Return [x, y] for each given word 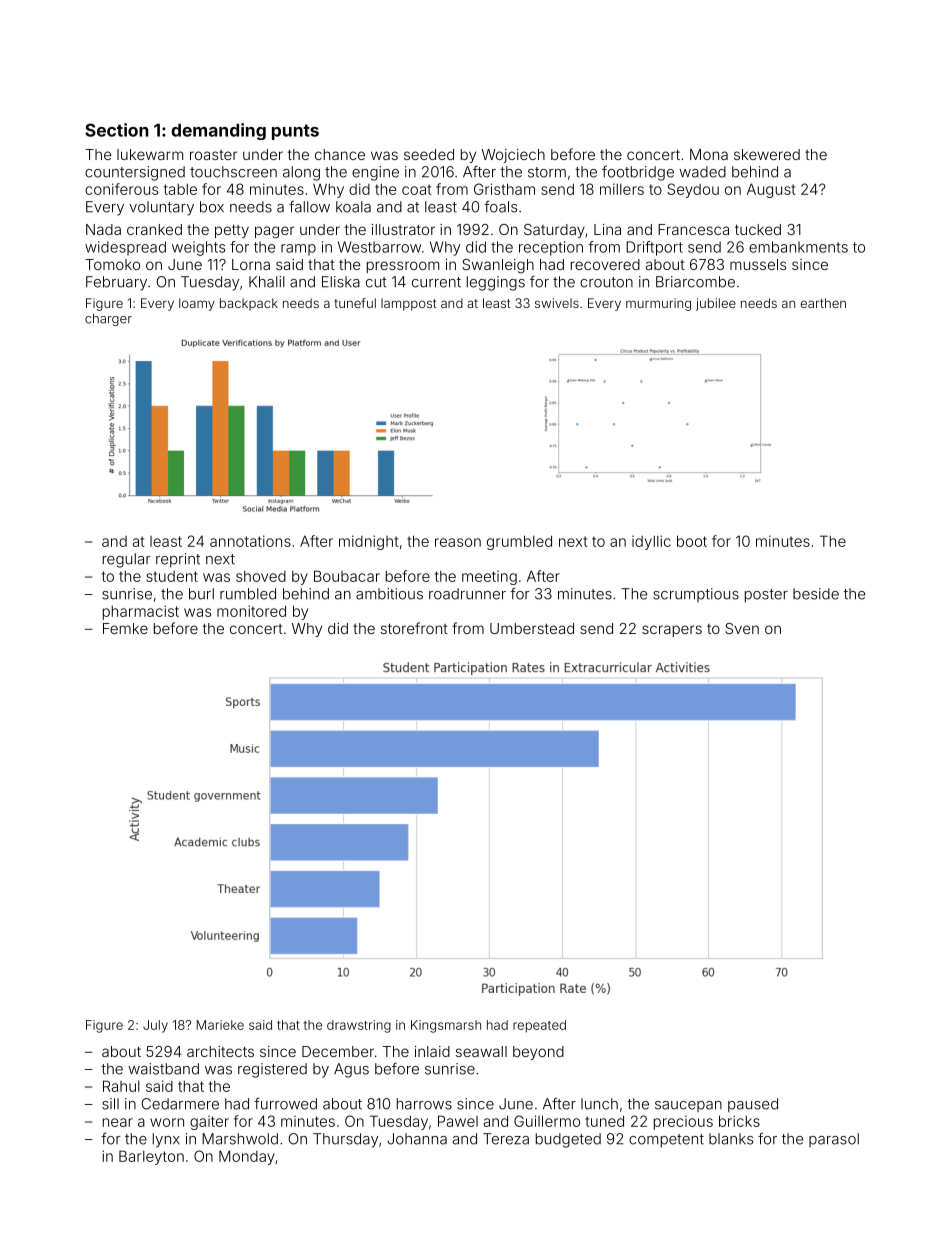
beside [816, 594]
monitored [251, 611]
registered [272, 1070]
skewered [767, 154]
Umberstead [532, 628]
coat [417, 189]
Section [117, 130]
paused [753, 1105]
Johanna [417, 1139]
